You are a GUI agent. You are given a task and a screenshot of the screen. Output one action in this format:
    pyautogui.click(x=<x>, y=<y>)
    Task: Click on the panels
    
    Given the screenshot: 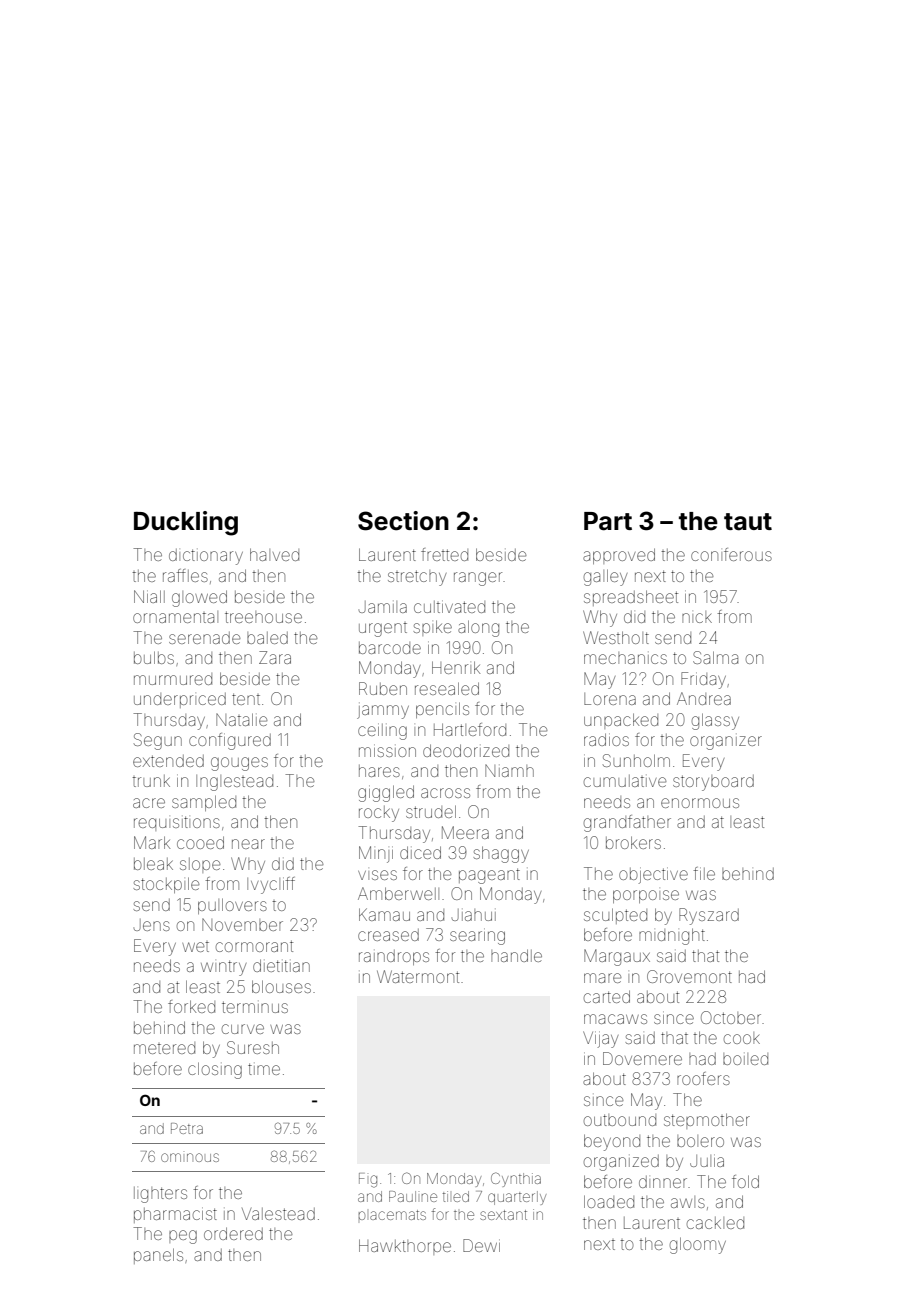 What is the action you would take?
    pyautogui.click(x=158, y=1256)
